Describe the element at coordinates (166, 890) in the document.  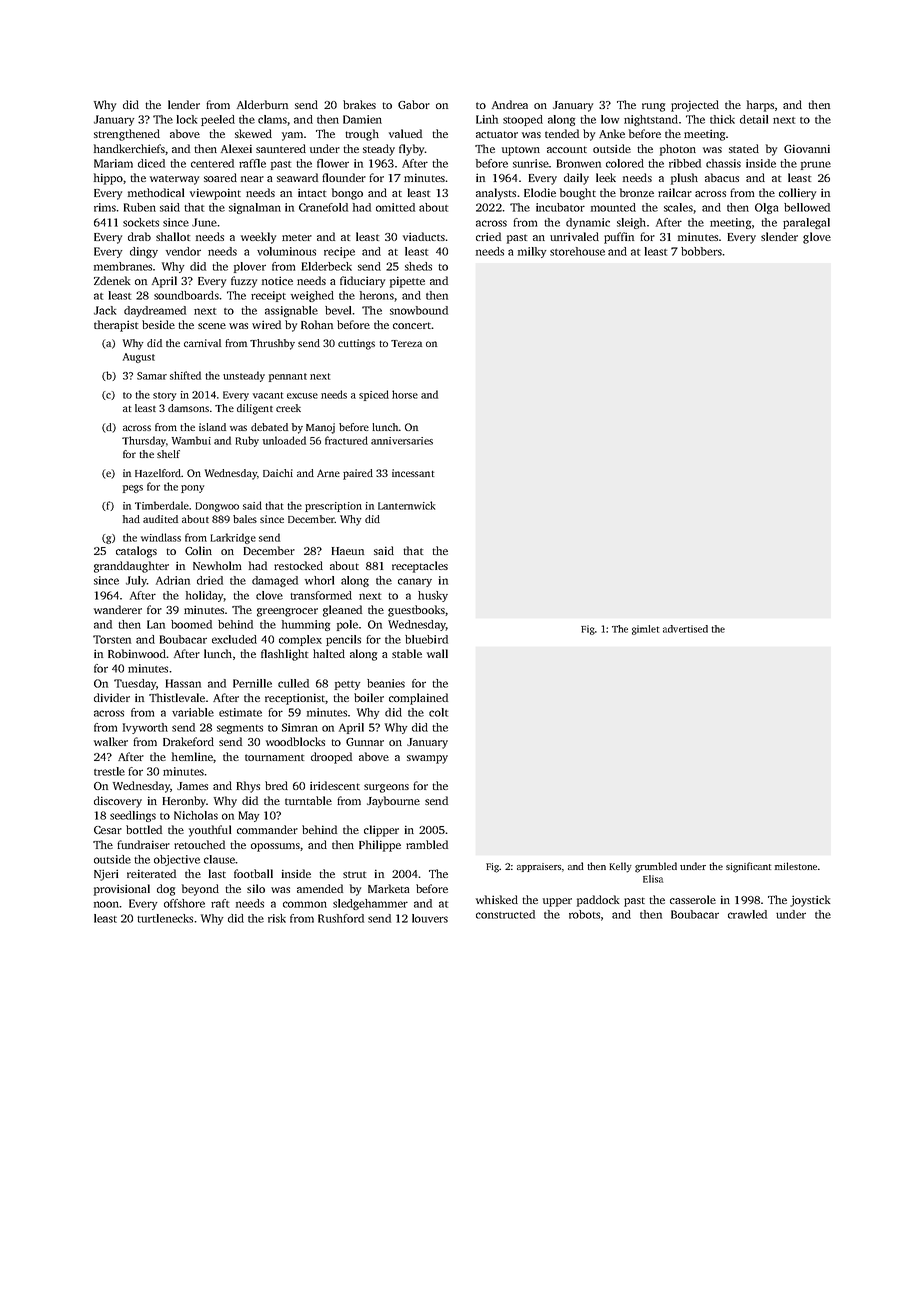
I see `dog` at that location.
